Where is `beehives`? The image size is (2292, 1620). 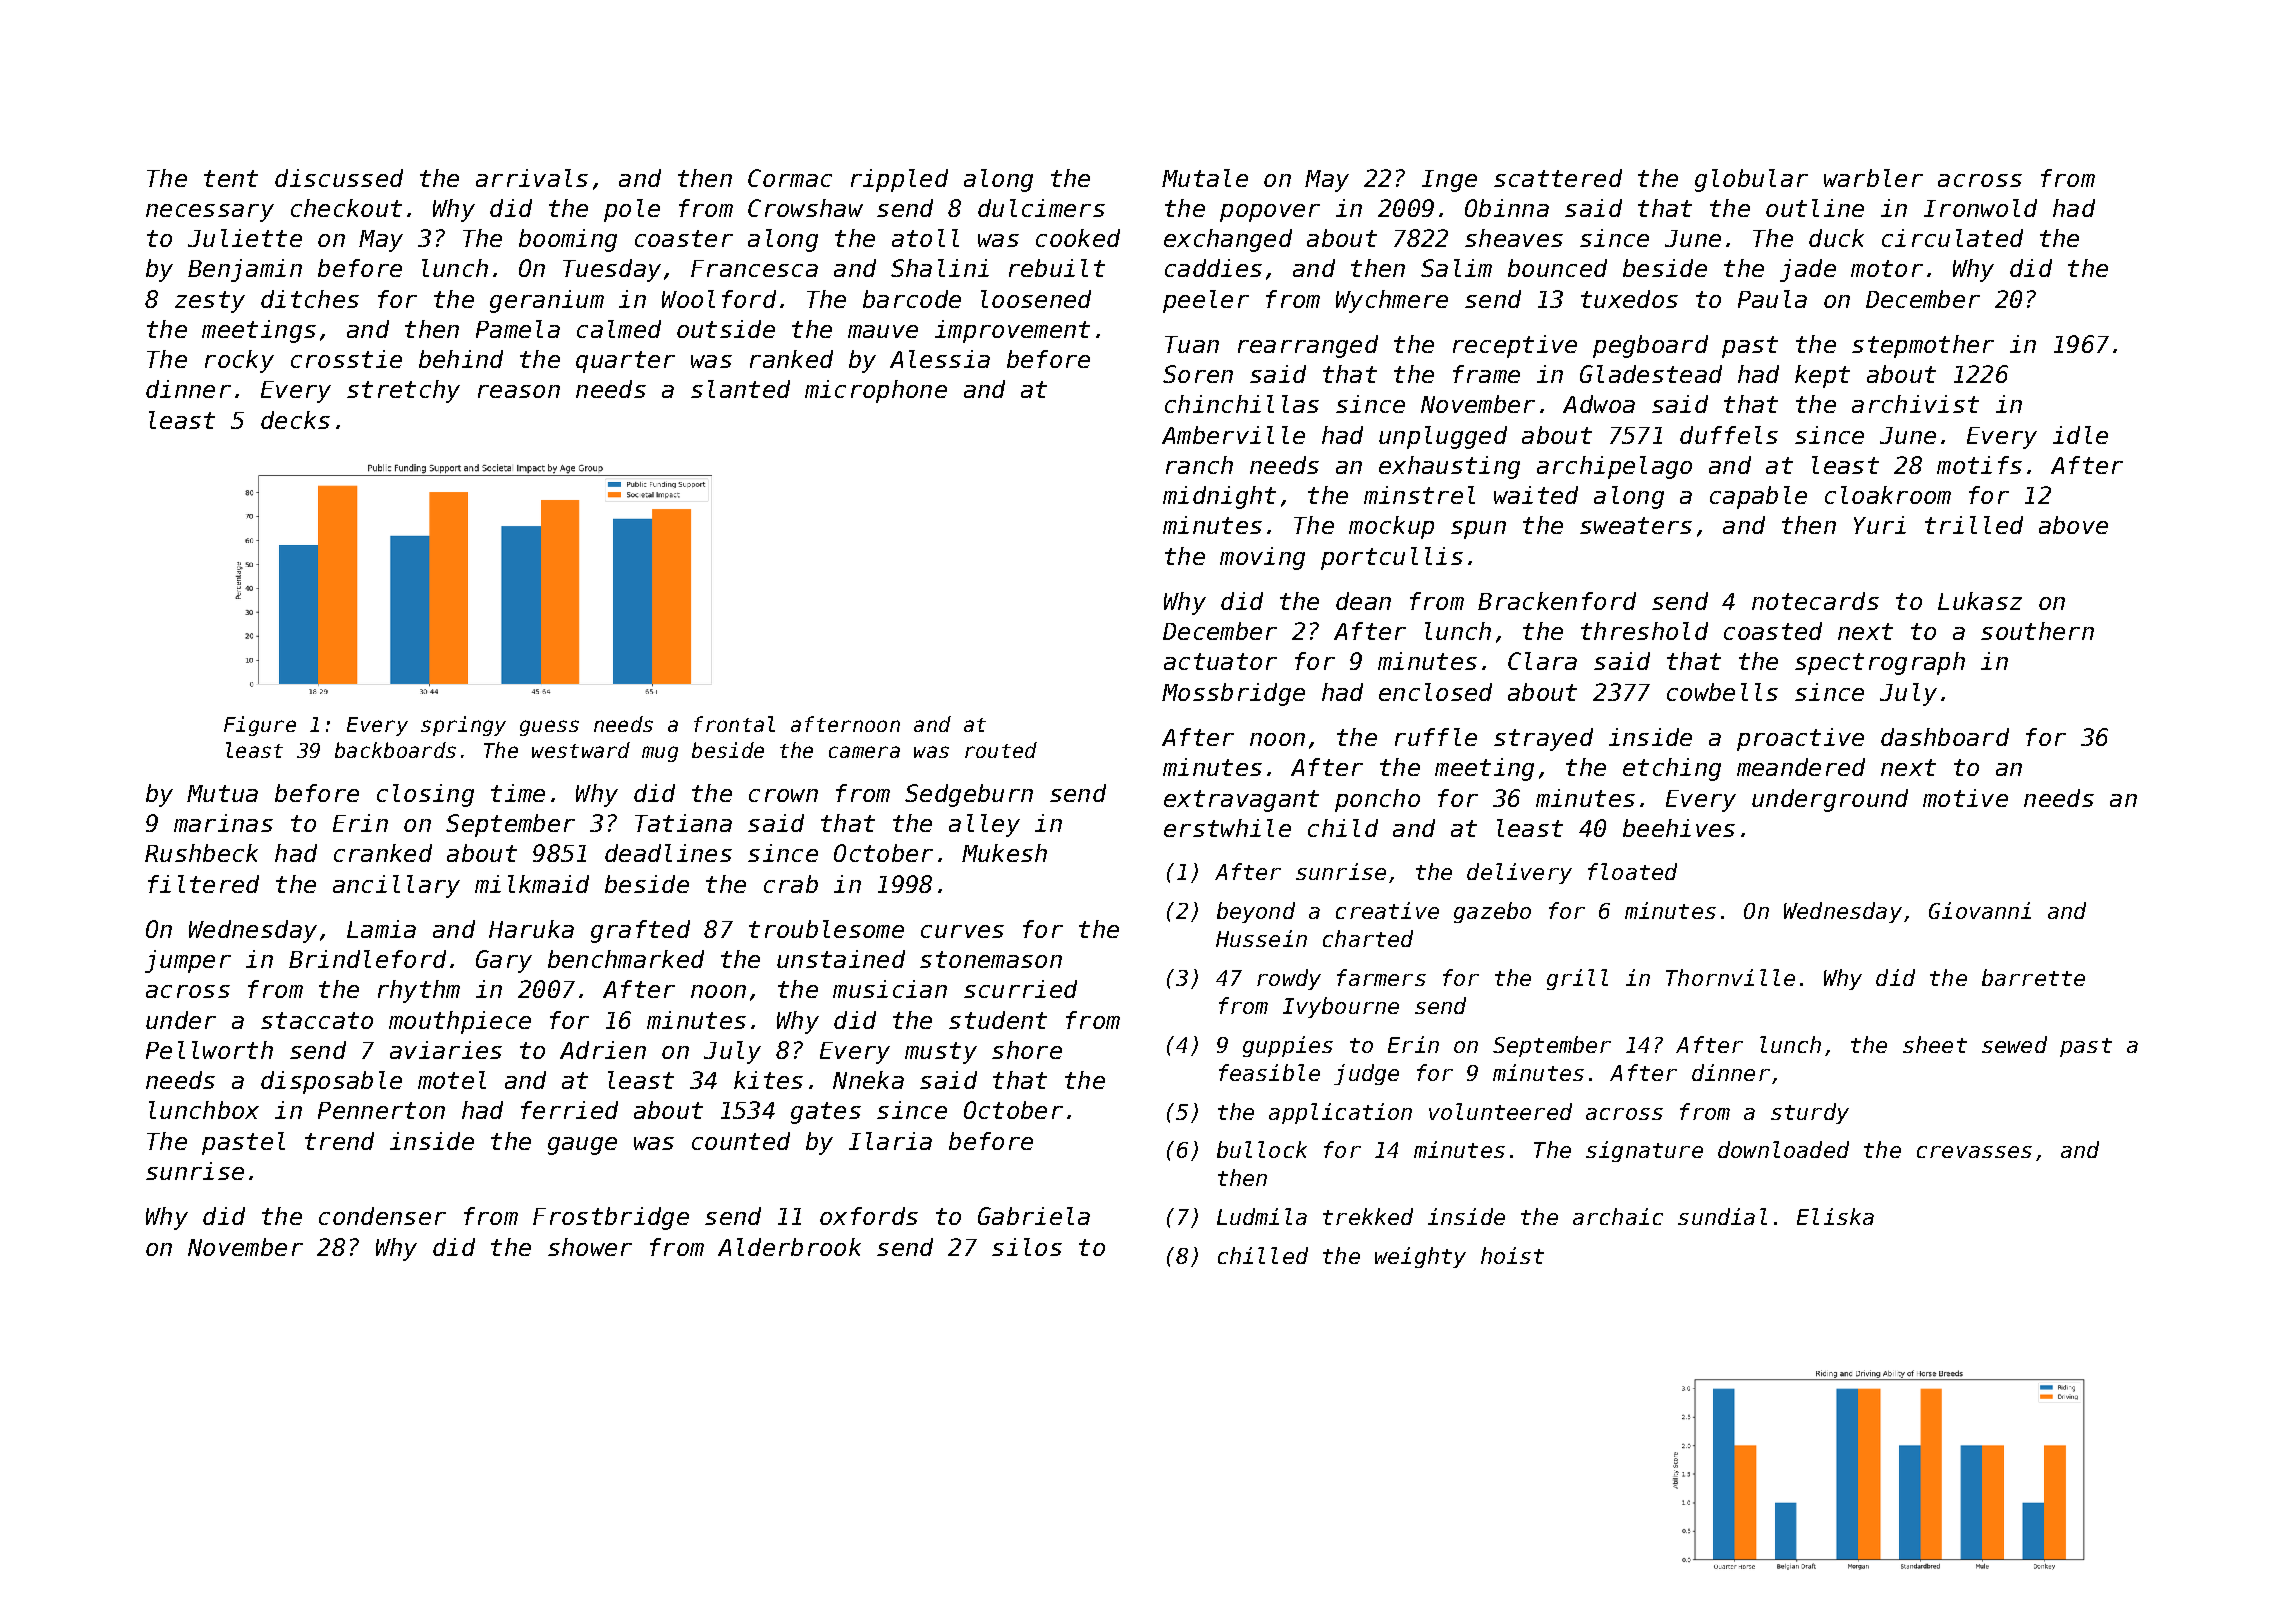
beehives is located at coordinates (1679, 828).
